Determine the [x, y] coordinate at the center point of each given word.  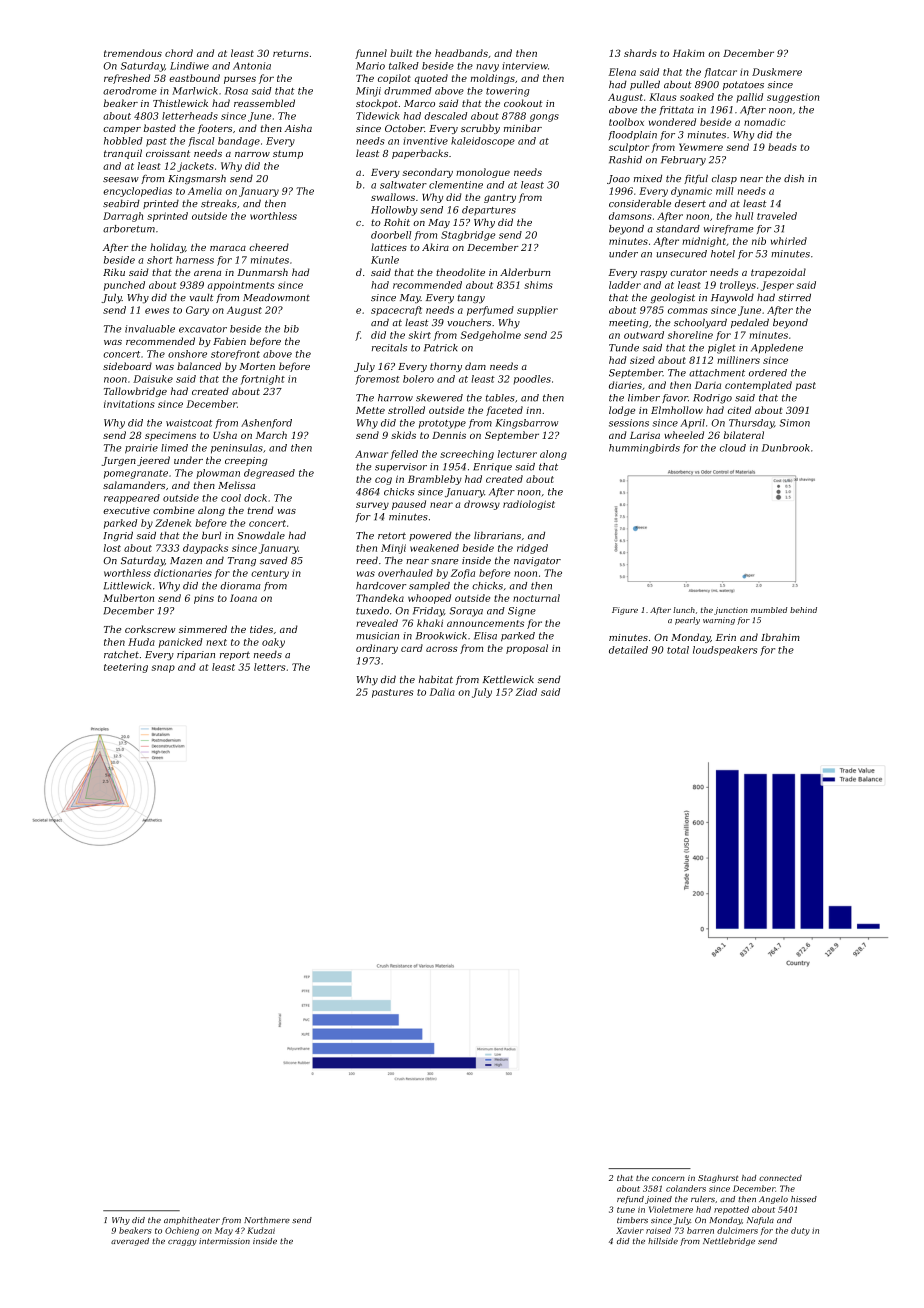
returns [291, 53]
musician [377, 636]
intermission [224, 1241]
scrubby [480, 129]
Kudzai [261, 1230]
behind [803, 610]
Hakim [688, 53]
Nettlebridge [729, 1242]
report [235, 655]
